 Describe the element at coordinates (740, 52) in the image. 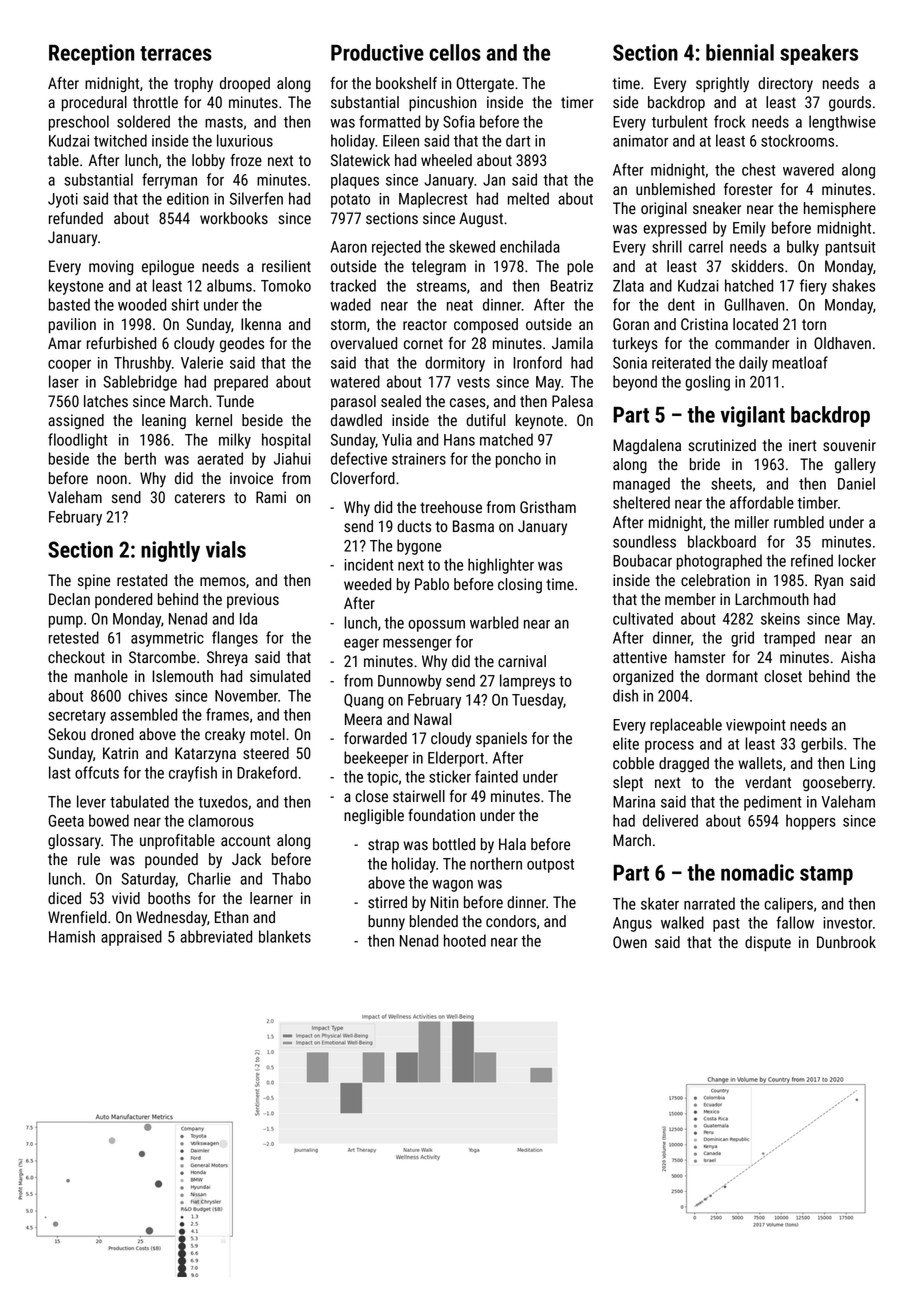

I see `biennial` at that location.
